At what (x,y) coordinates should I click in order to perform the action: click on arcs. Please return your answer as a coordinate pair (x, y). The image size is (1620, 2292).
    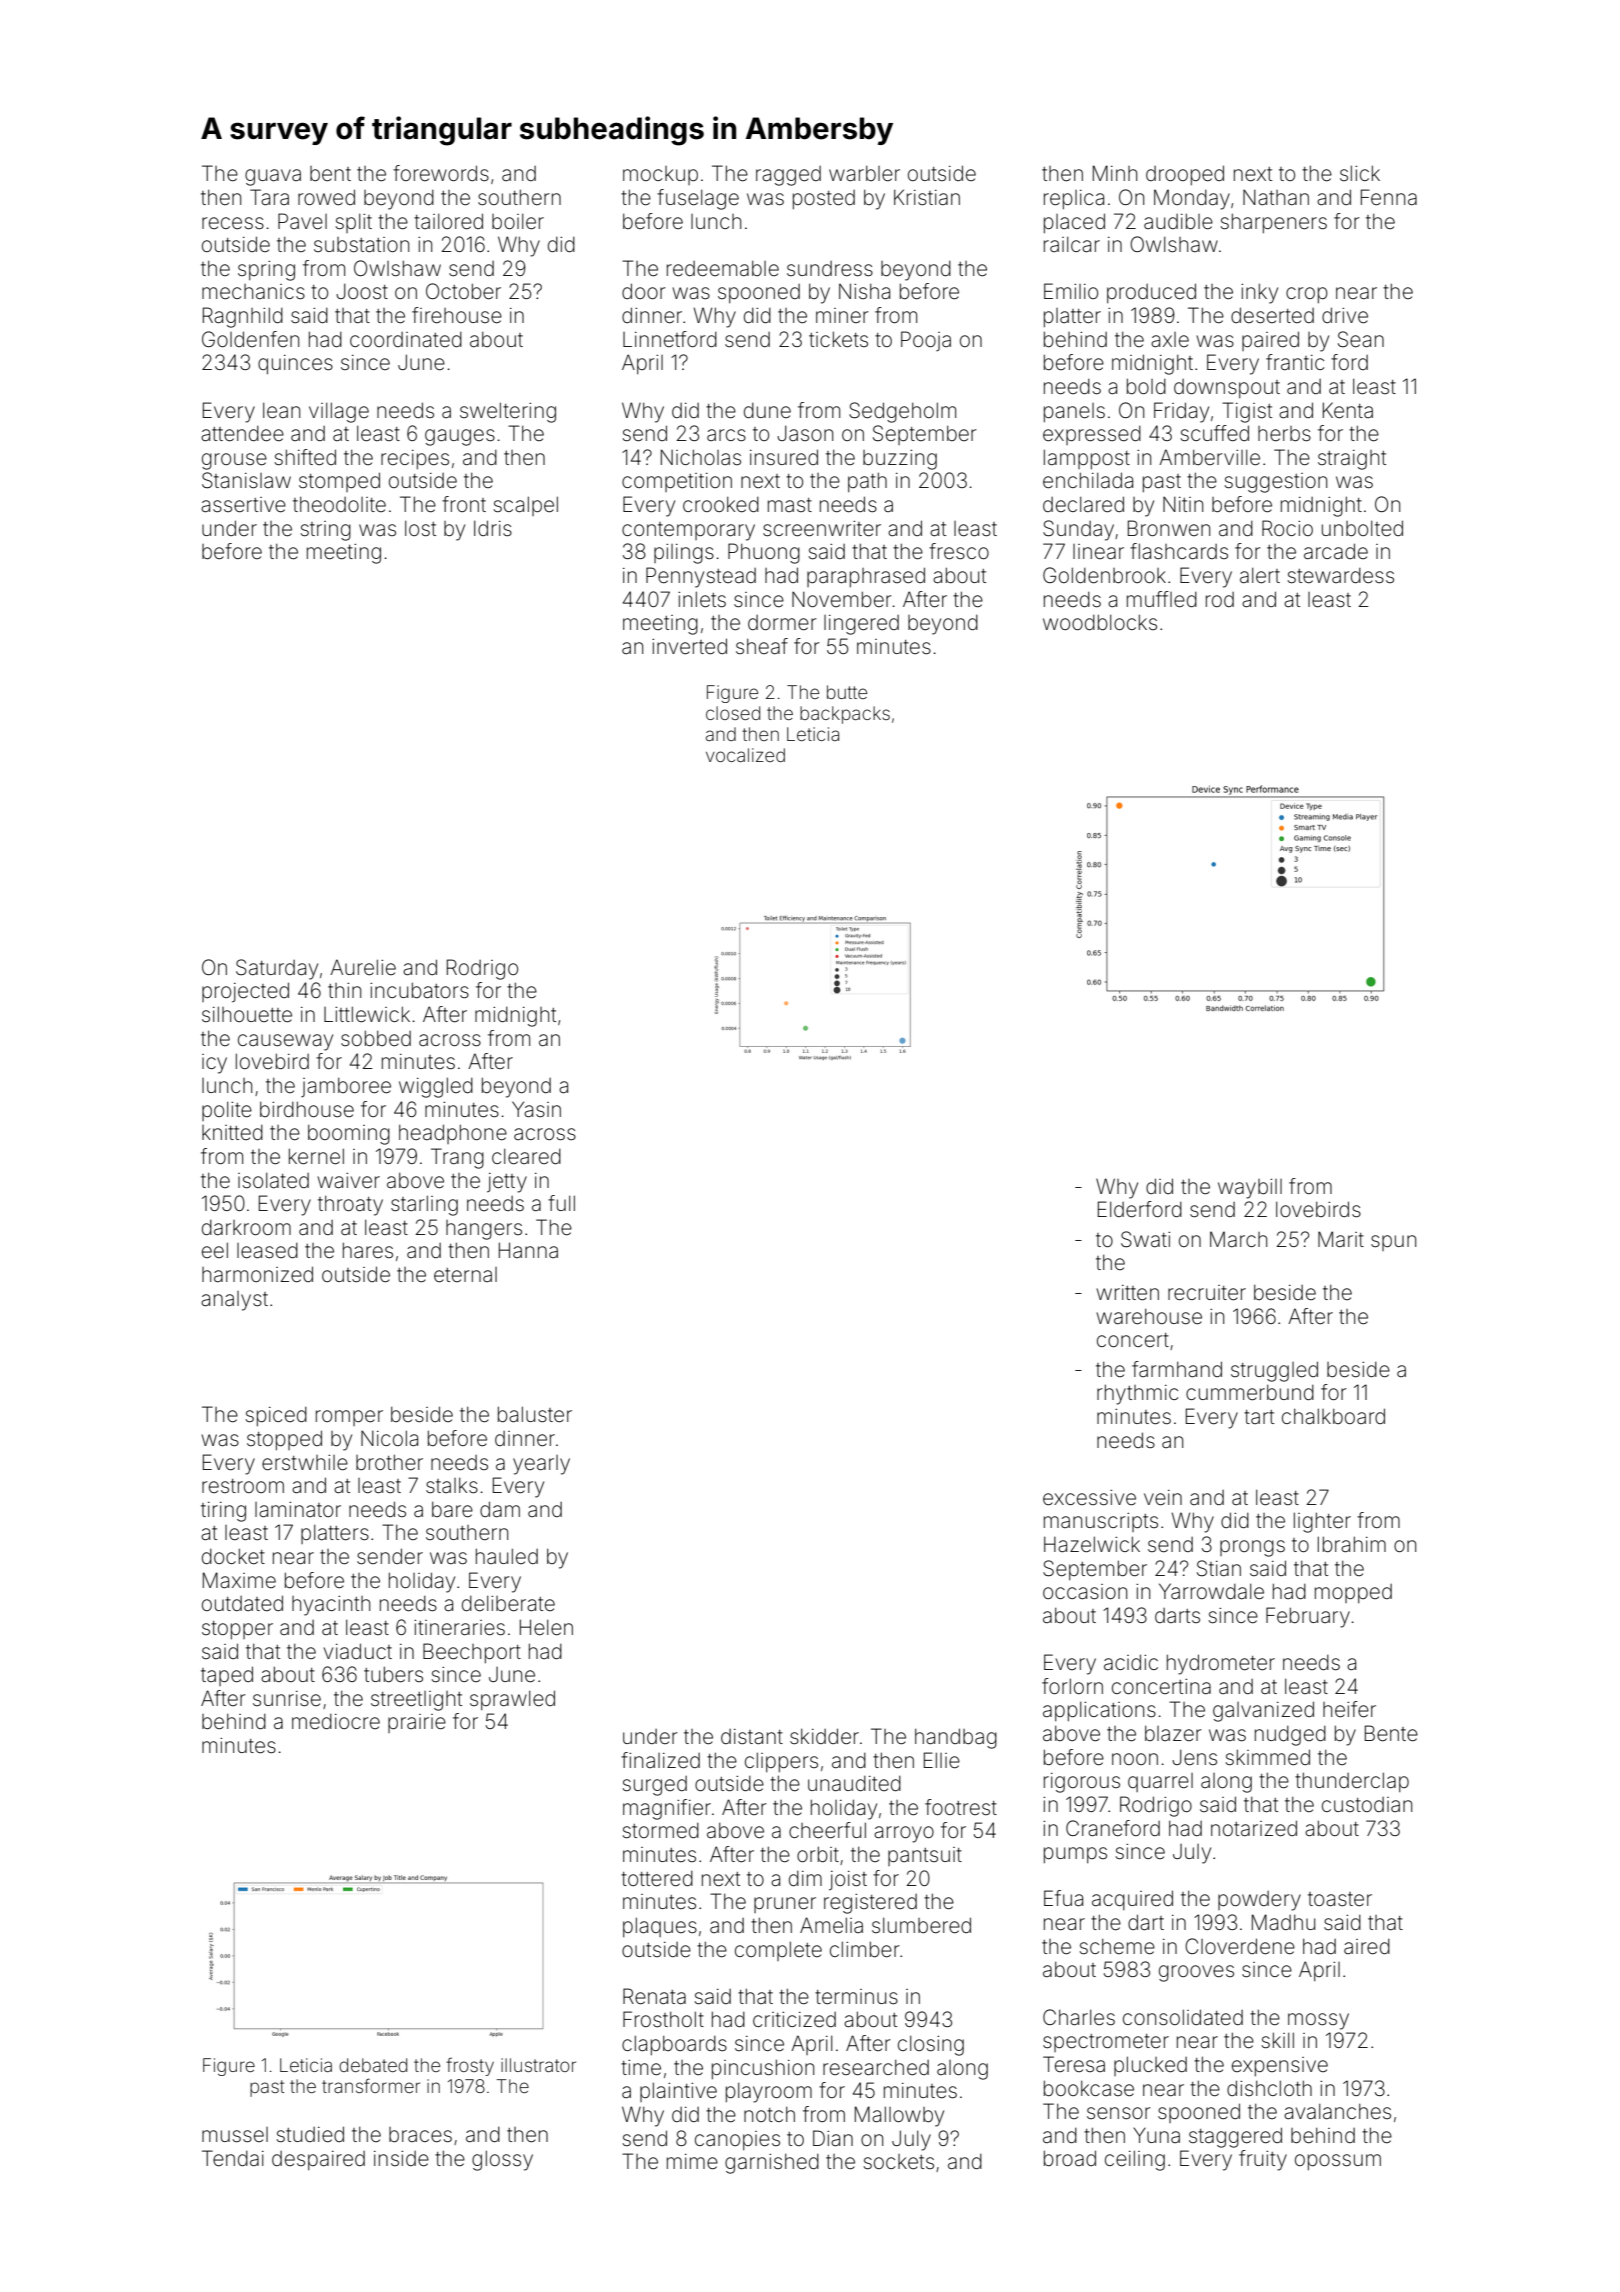
    Looking at the image, I should click on (726, 435).
